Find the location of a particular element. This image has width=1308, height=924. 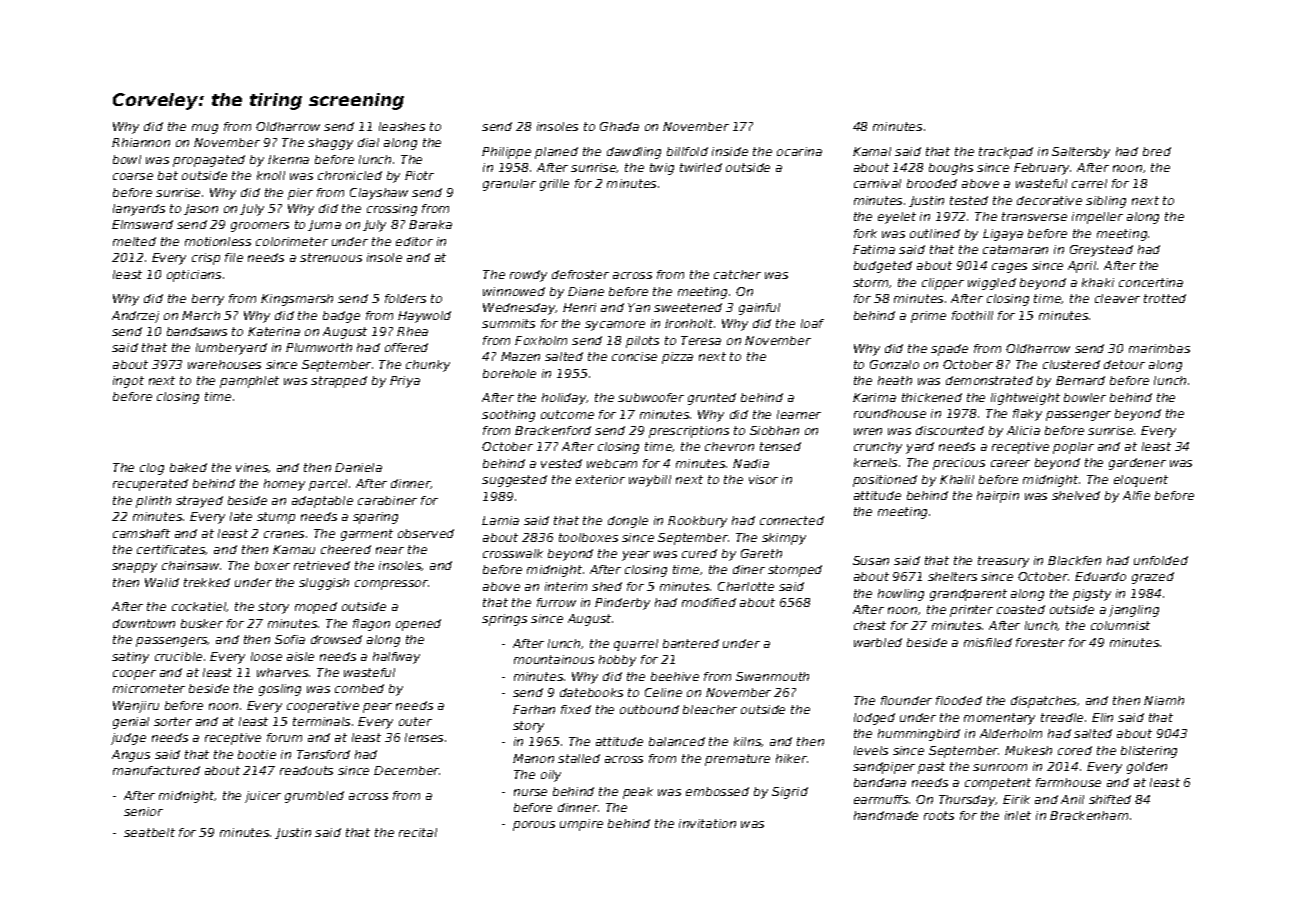

premature is located at coordinates (737, 760).
